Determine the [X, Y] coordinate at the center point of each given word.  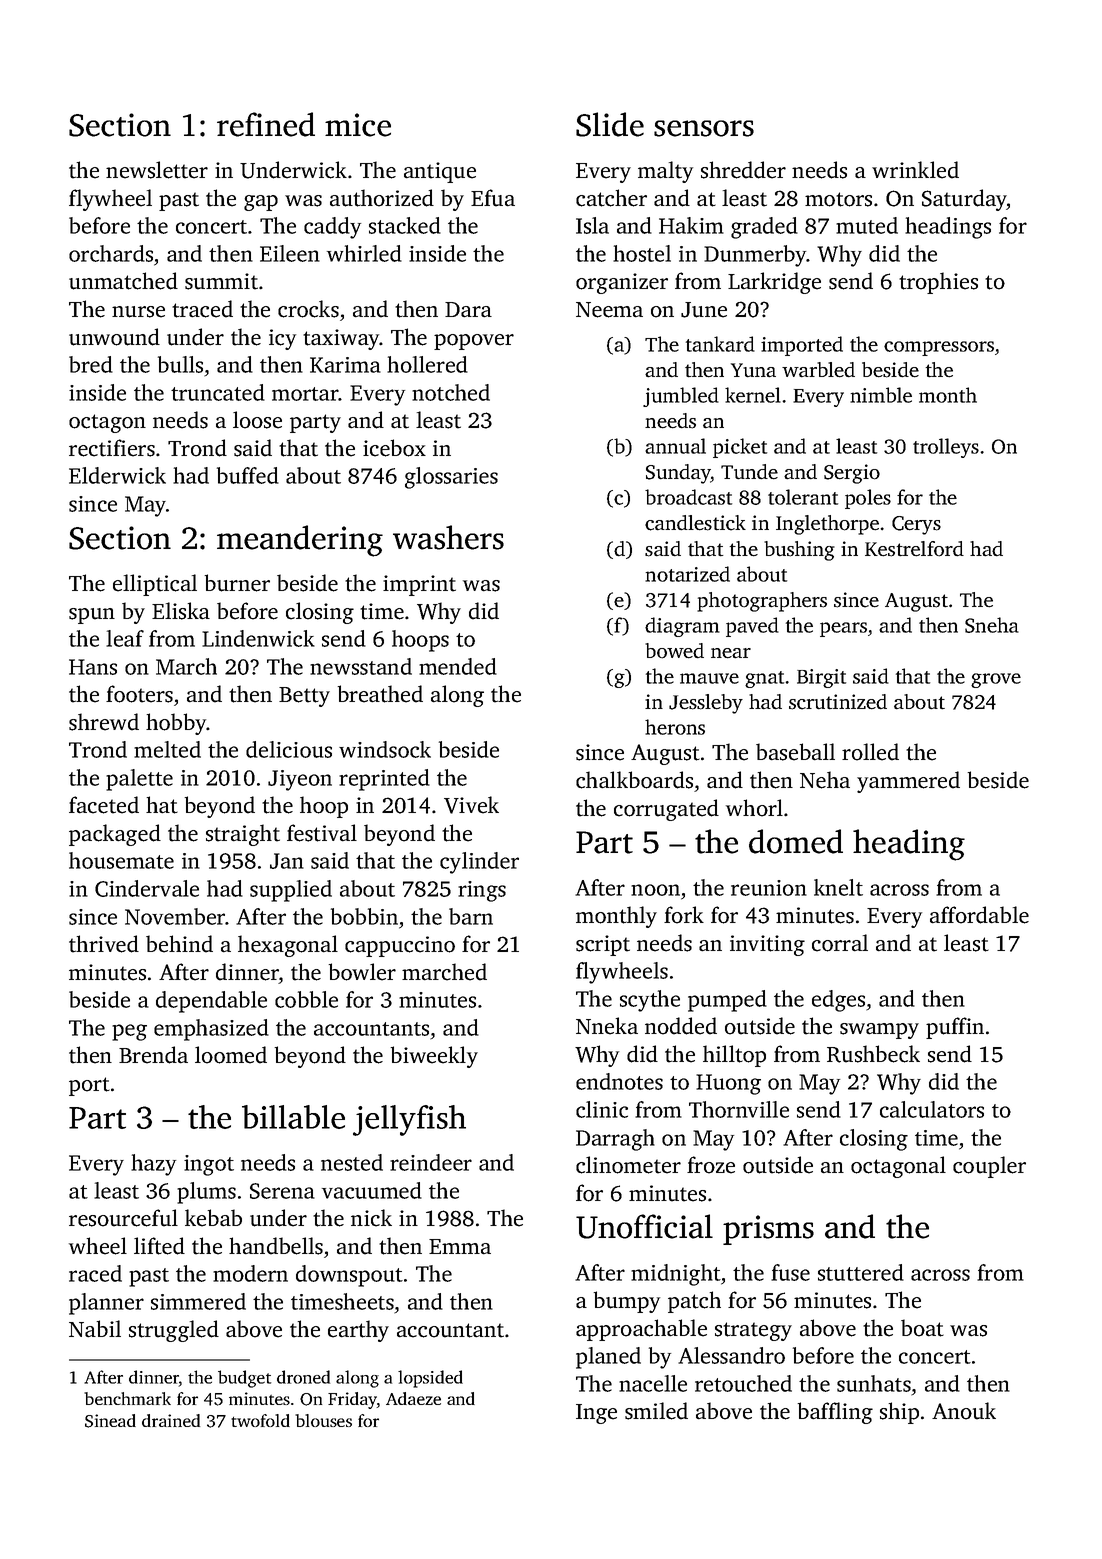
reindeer [431, 1162]
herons [675, 727]
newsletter [157, 170]
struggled [174, 1331]
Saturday [964, 200]
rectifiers [112, 448]
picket [740, 448]
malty [665, 172]
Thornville [739, 1109]
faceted [104, 805]
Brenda [153, 1055]
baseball [795, 752]
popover [474, 342]
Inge [596, 1414]
